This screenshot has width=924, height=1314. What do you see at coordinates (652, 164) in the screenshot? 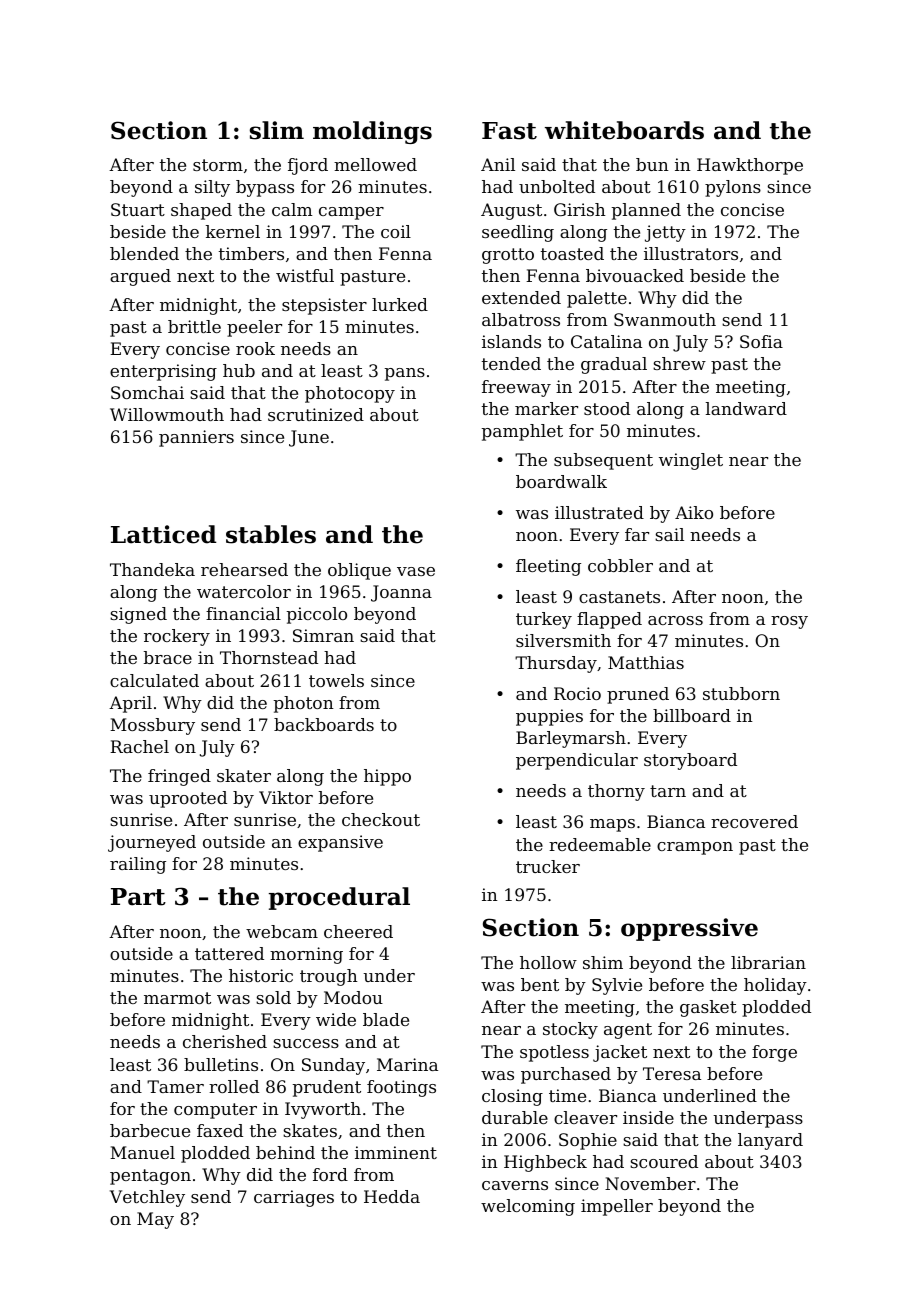
I see `bun` at bounding box center [652, 164].
